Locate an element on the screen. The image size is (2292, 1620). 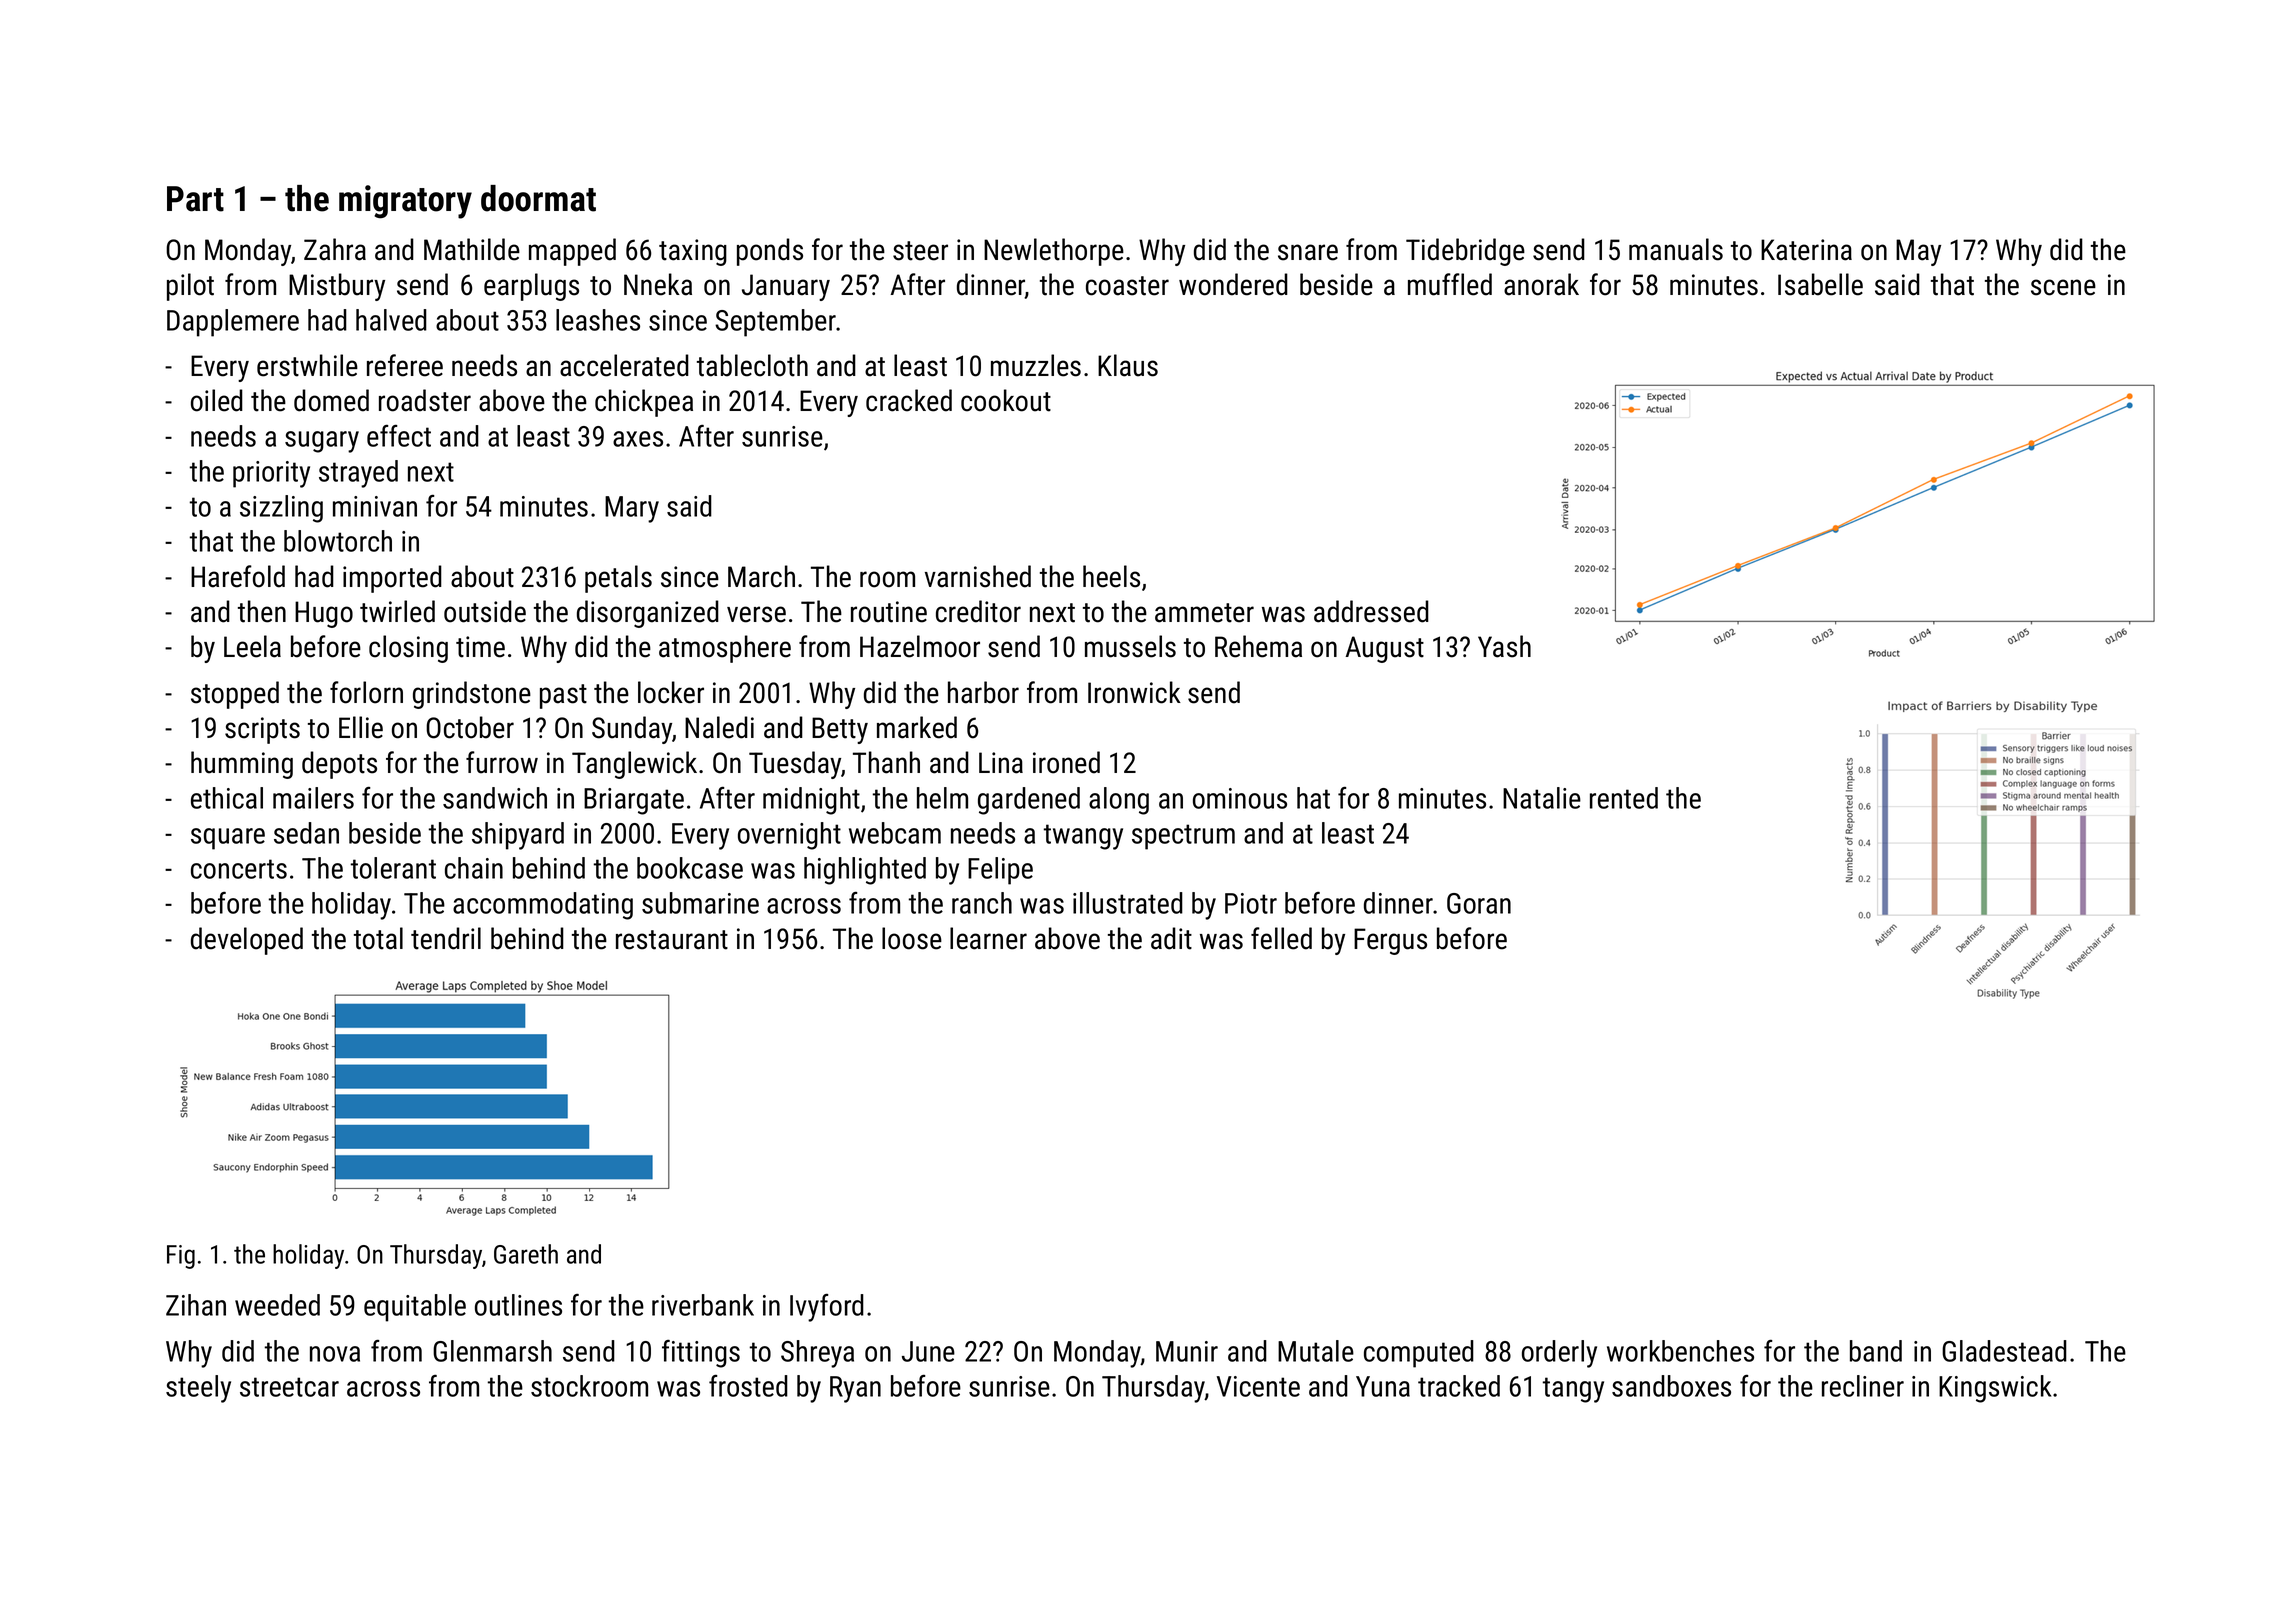
anorak is located at coordinates (1541, 284).
